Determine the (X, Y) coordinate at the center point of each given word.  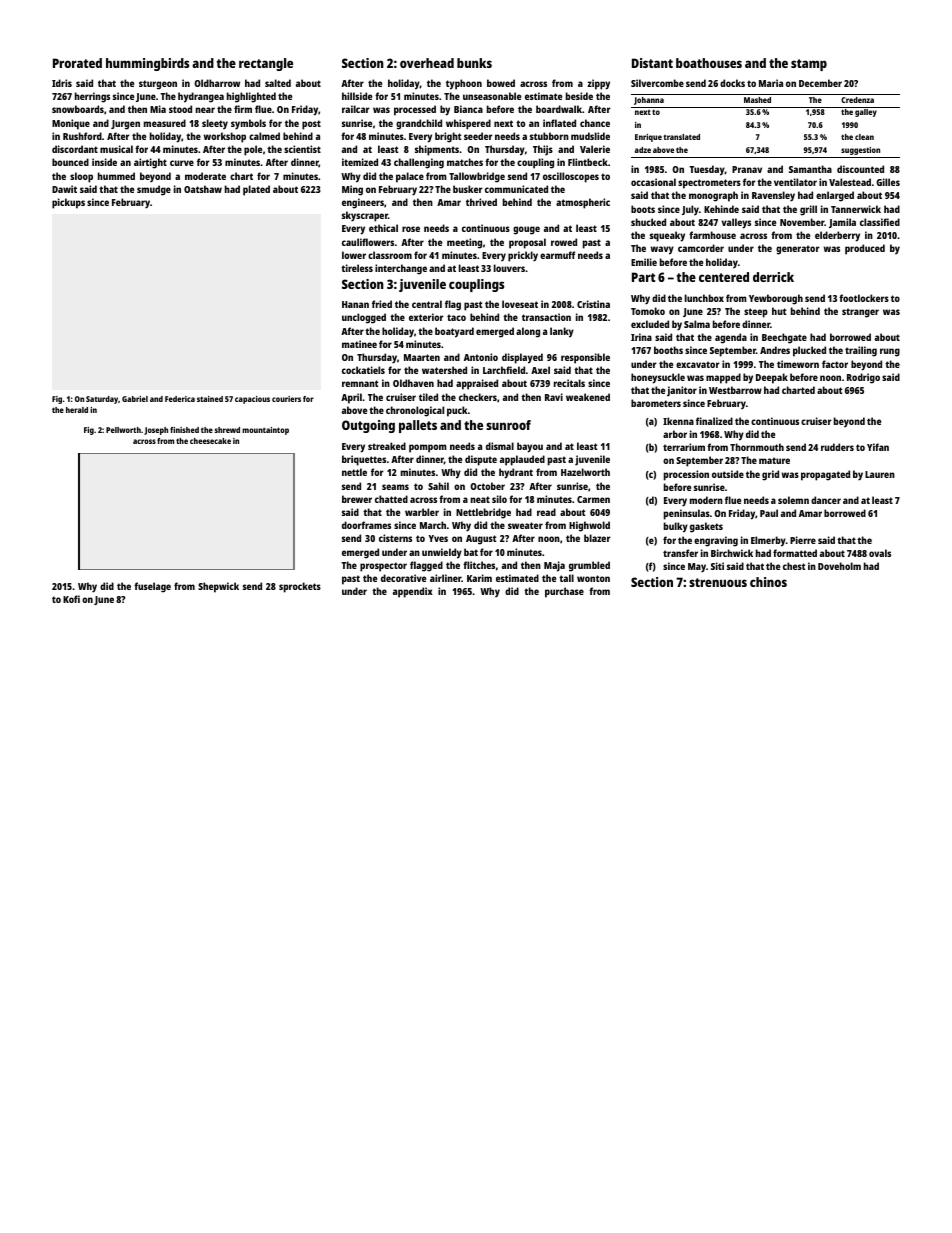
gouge (526, 230)
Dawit (64, 189)
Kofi (71, 599)
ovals (880, 553)
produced (865, 249)
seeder (478, 136)
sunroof (508, 425)
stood (180, 109)
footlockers (864, 298)
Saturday (102, 400)
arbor (675, 434)
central (427, 304)
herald (77, 410)
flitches (479, 565)
